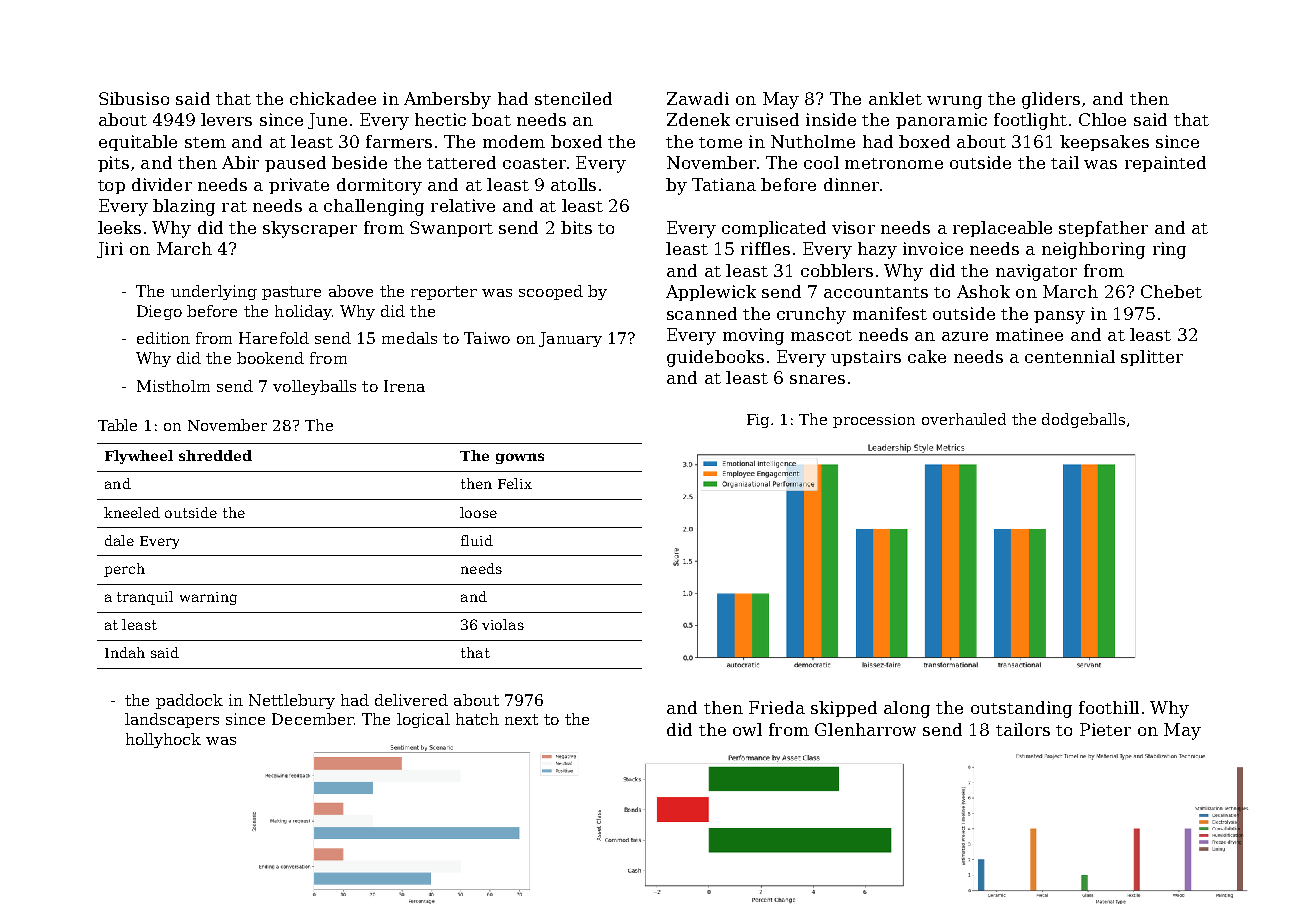 This screenshot has height=924, width=1308. I want to click on levers, so click(226, 119).
